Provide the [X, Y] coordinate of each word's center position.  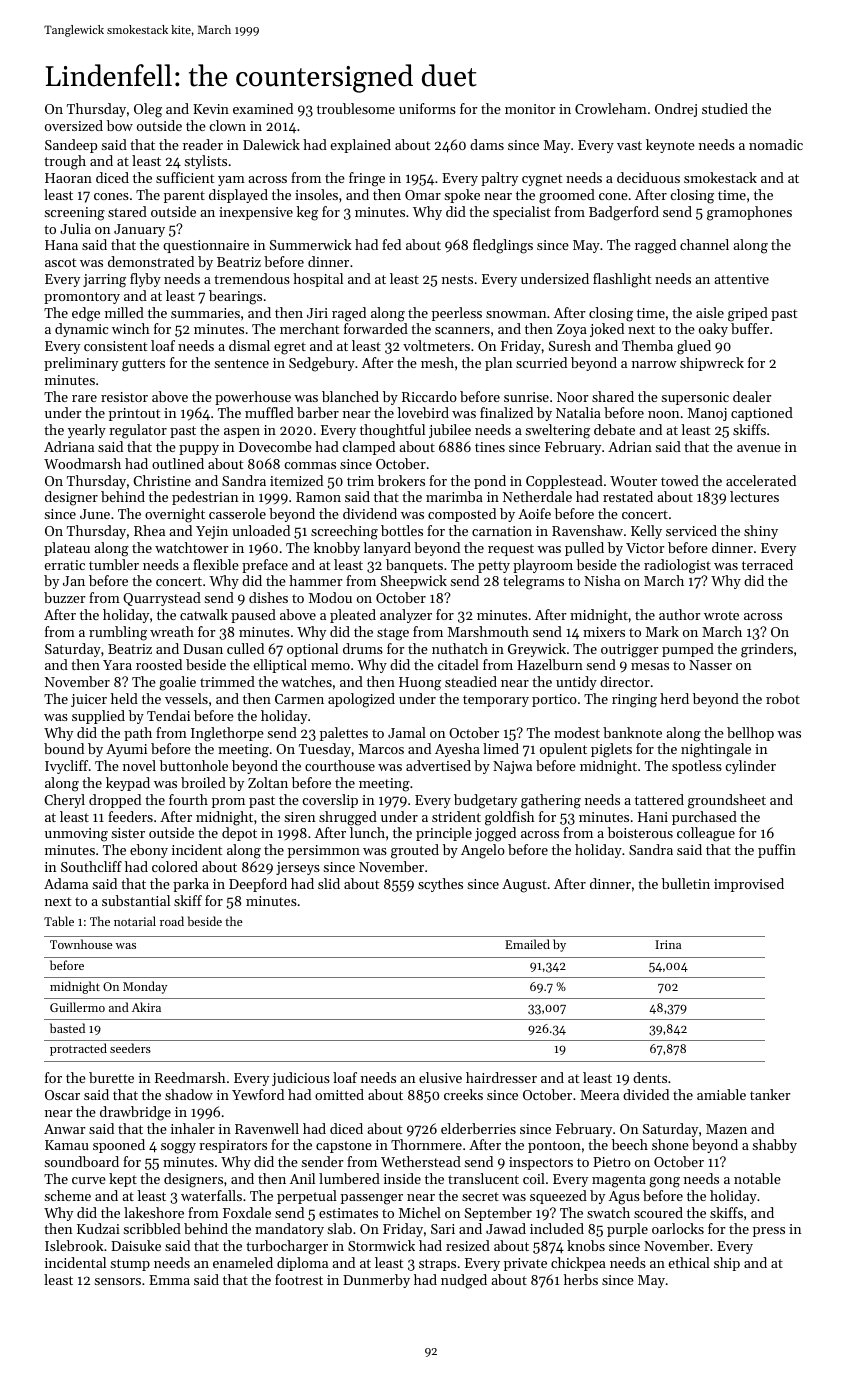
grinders [767, 650]
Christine [162, 480]
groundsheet [727, 801]
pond [490, 482]
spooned [119, 1146]
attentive [741, 279]
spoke [462, 196]
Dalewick [271, 144]
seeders [130, 1048]
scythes [440, 885]
